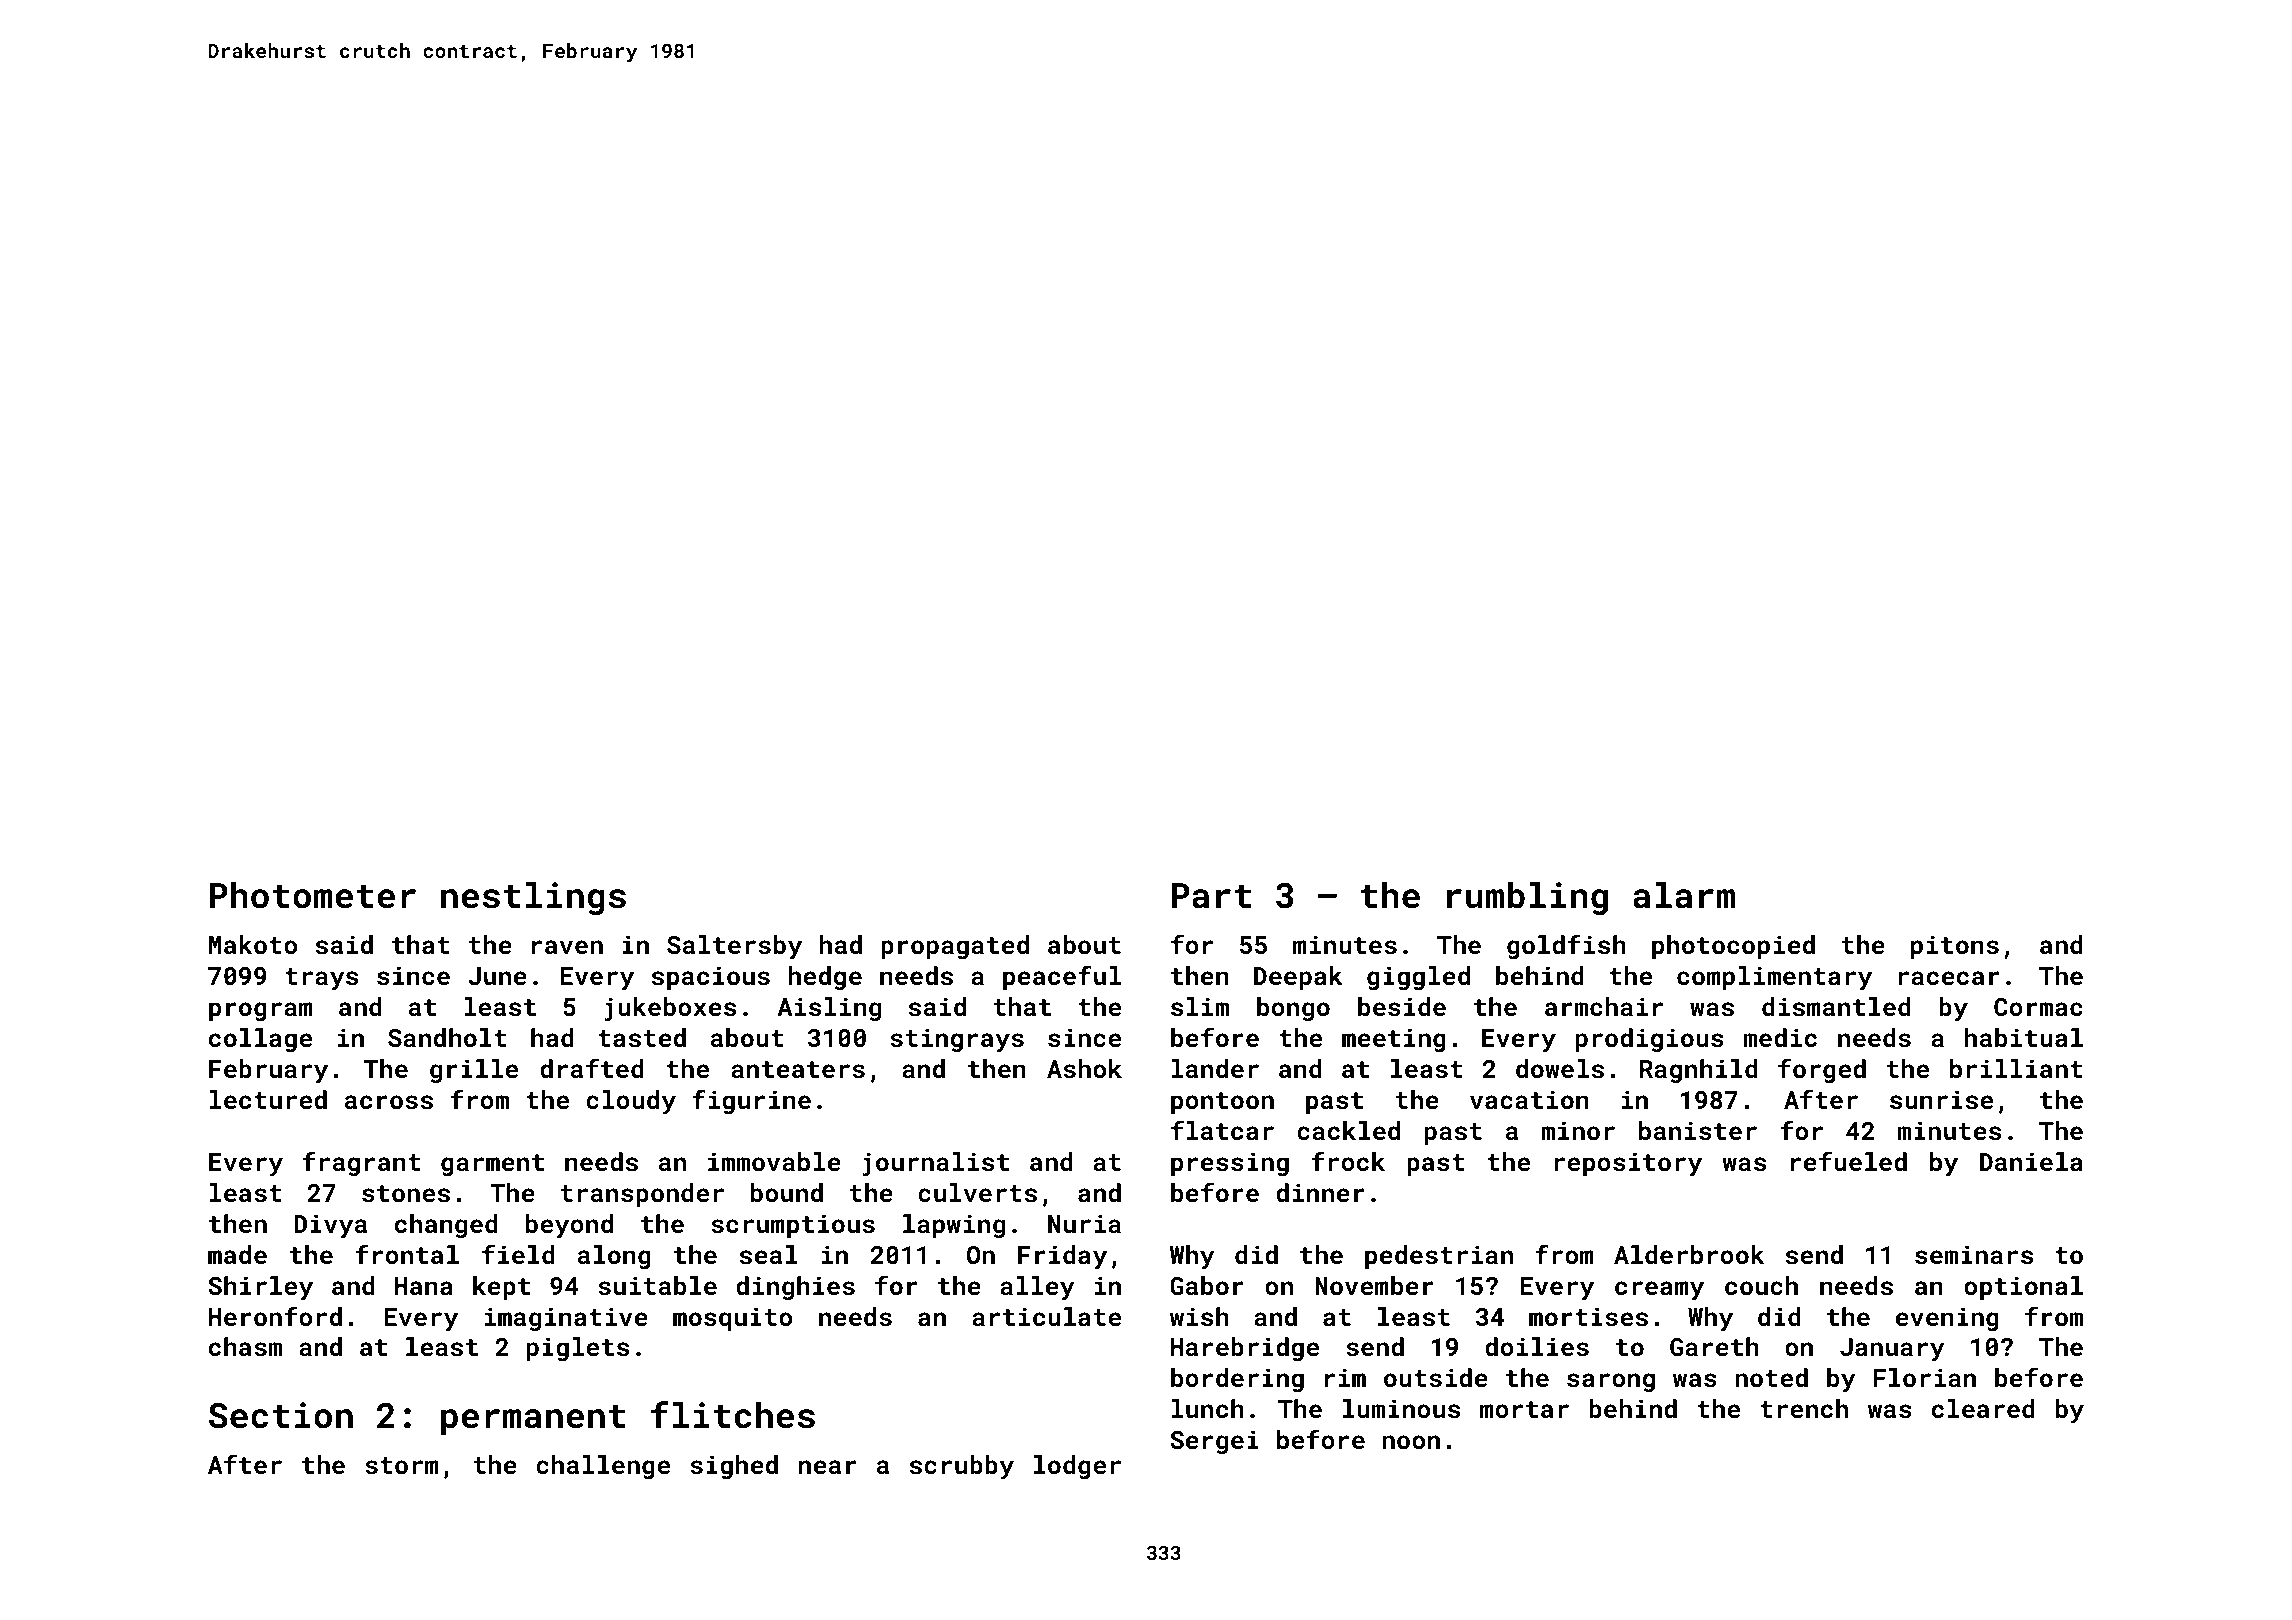 The width and height of the screenshot is (2292, 1620). Describe the element at coordinates (253, 944) in the screenshot. I see `Makoto` at that location.
